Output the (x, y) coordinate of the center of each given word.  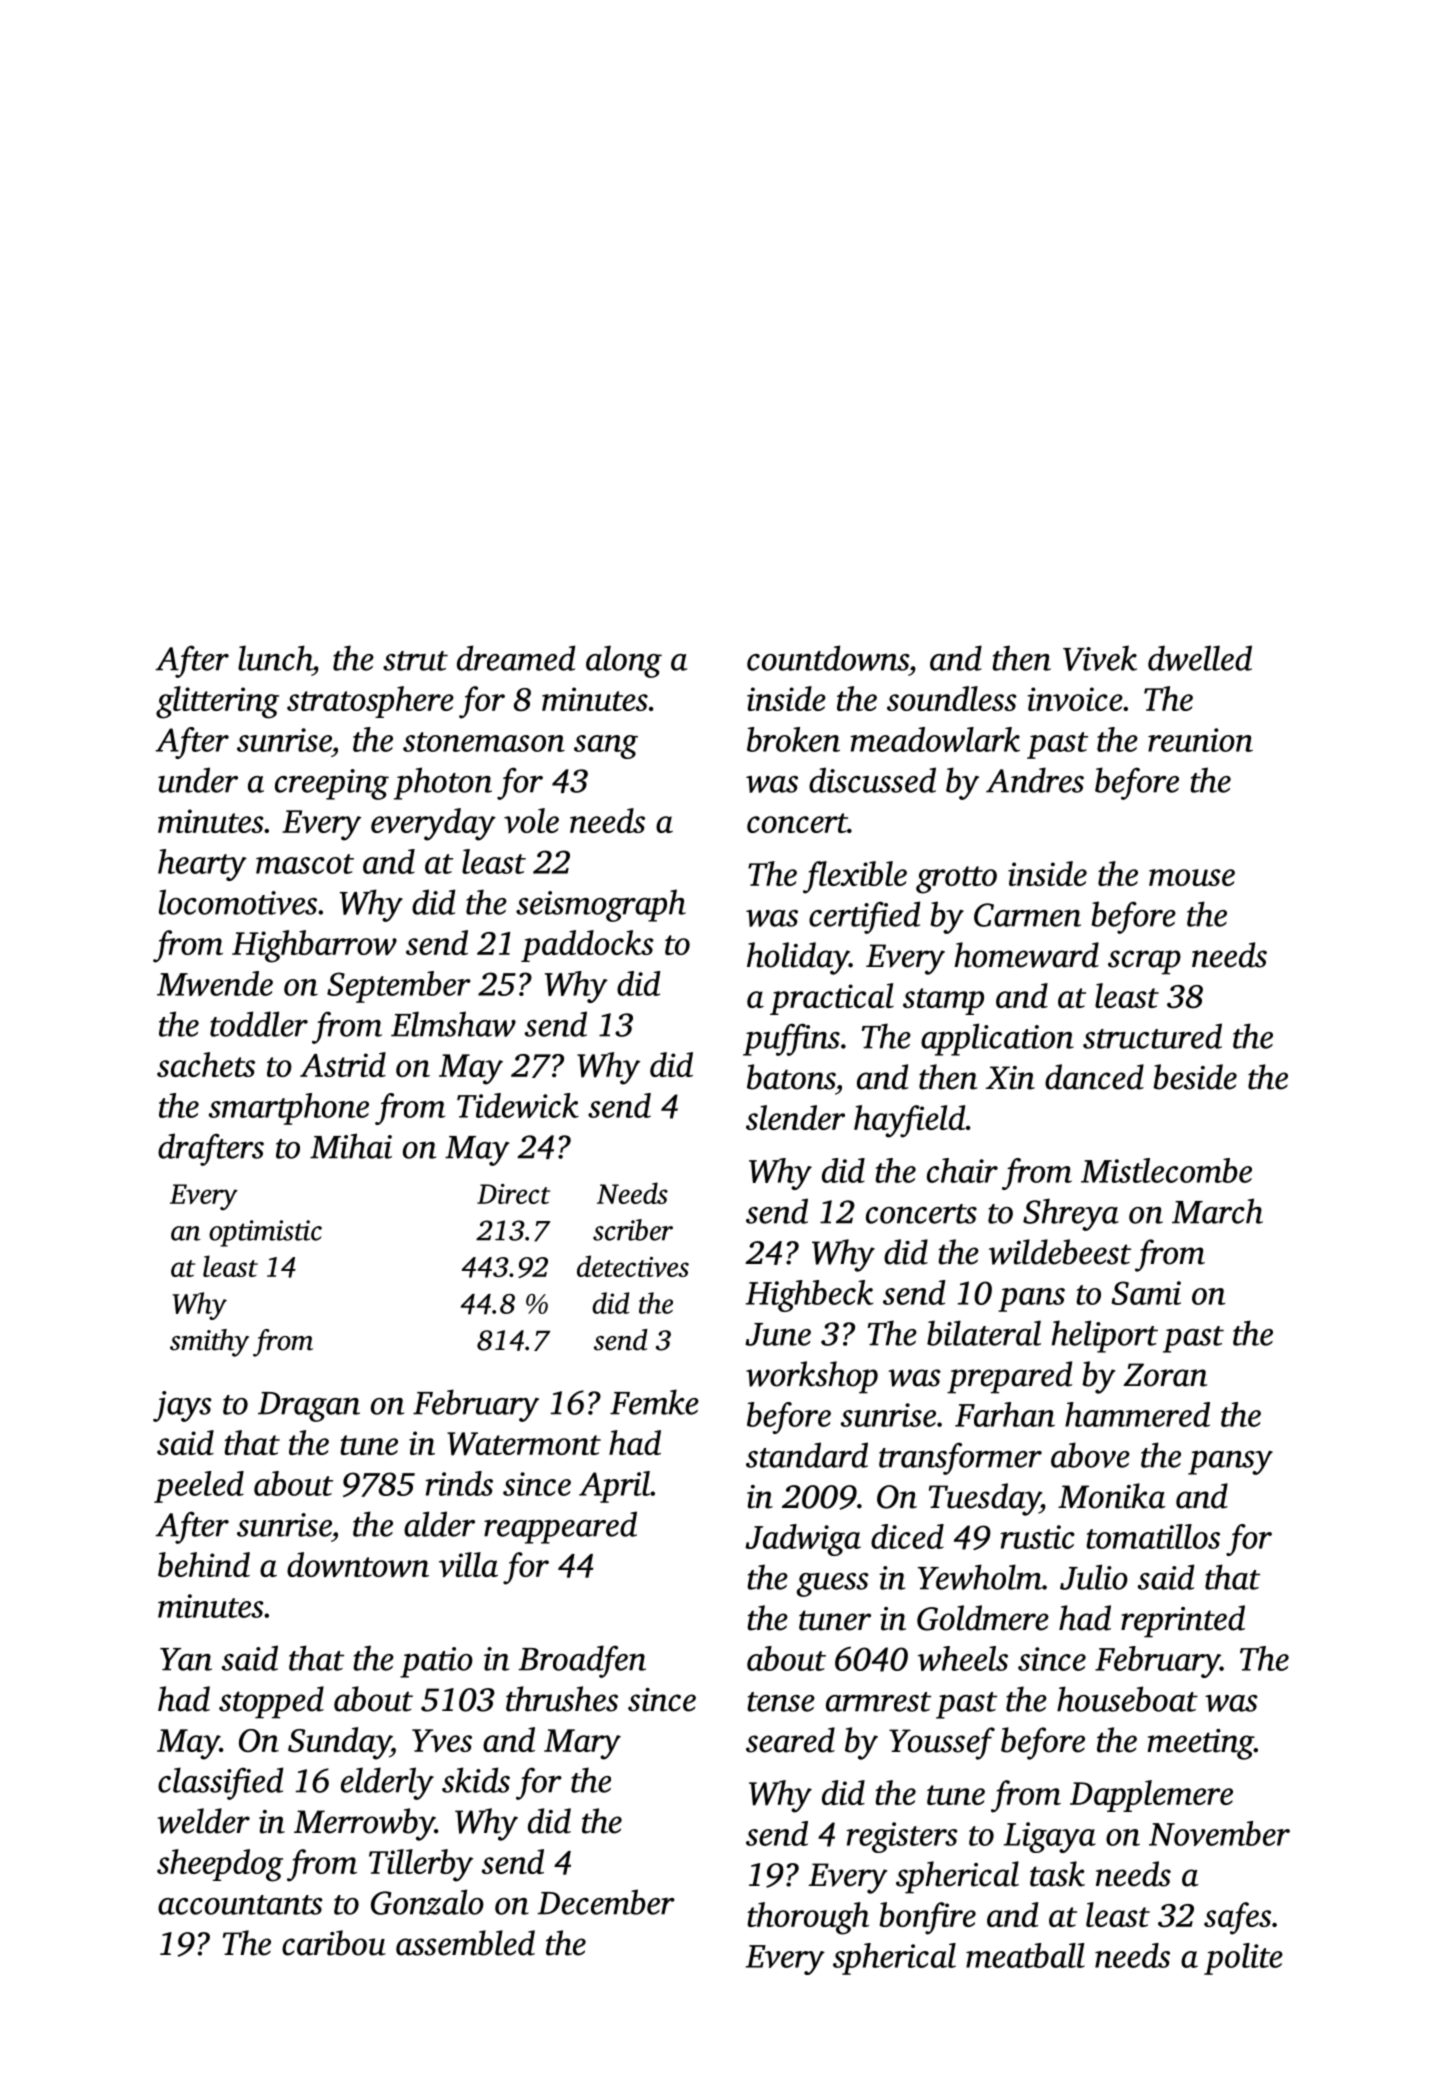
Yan (186, 1659)
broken (793, 739)
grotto (956, 880)
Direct (513, 1194)
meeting (1200, 1744)
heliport (1105, 1336)
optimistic (265, 1233)
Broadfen (582, 1661)
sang (606, 747)
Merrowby (364, 1824)
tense (781, 1702)
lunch (275, 658)
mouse (1192, 877)
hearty (202, 865)
